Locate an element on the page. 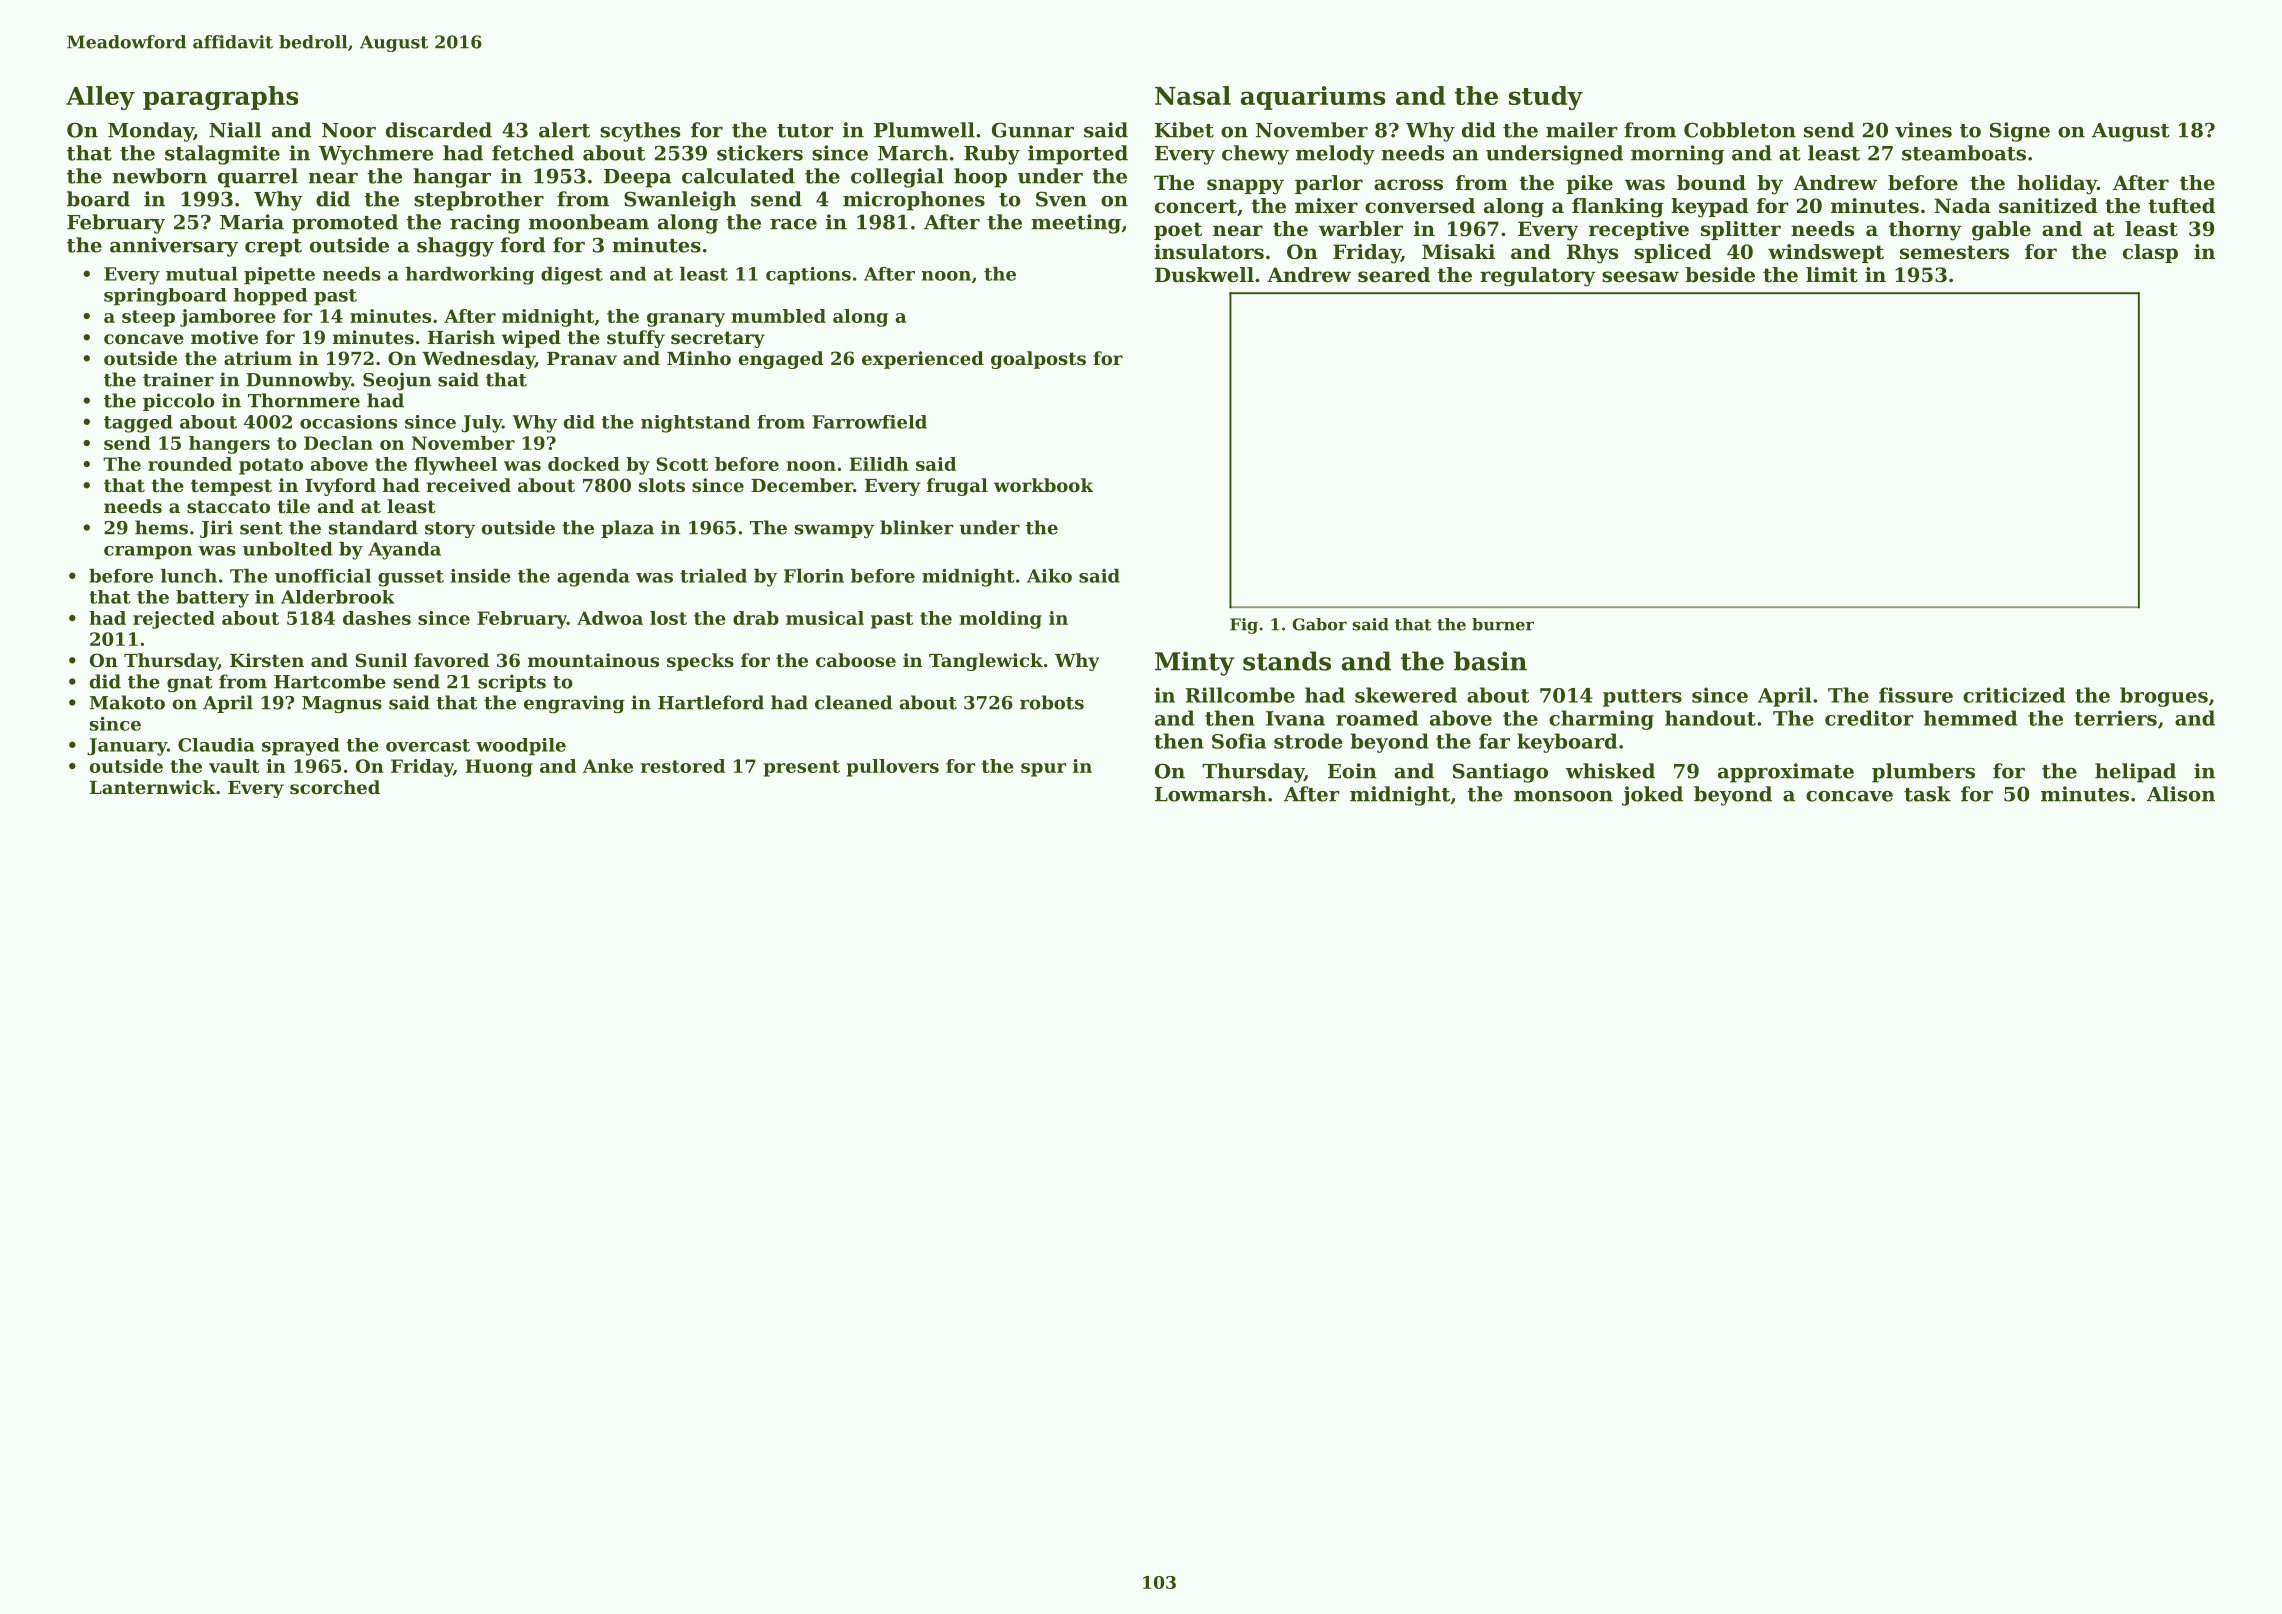 Image resolution: width=2282 pixels, height=1614 pixels. Alley is located at coordinates (100, 98).
